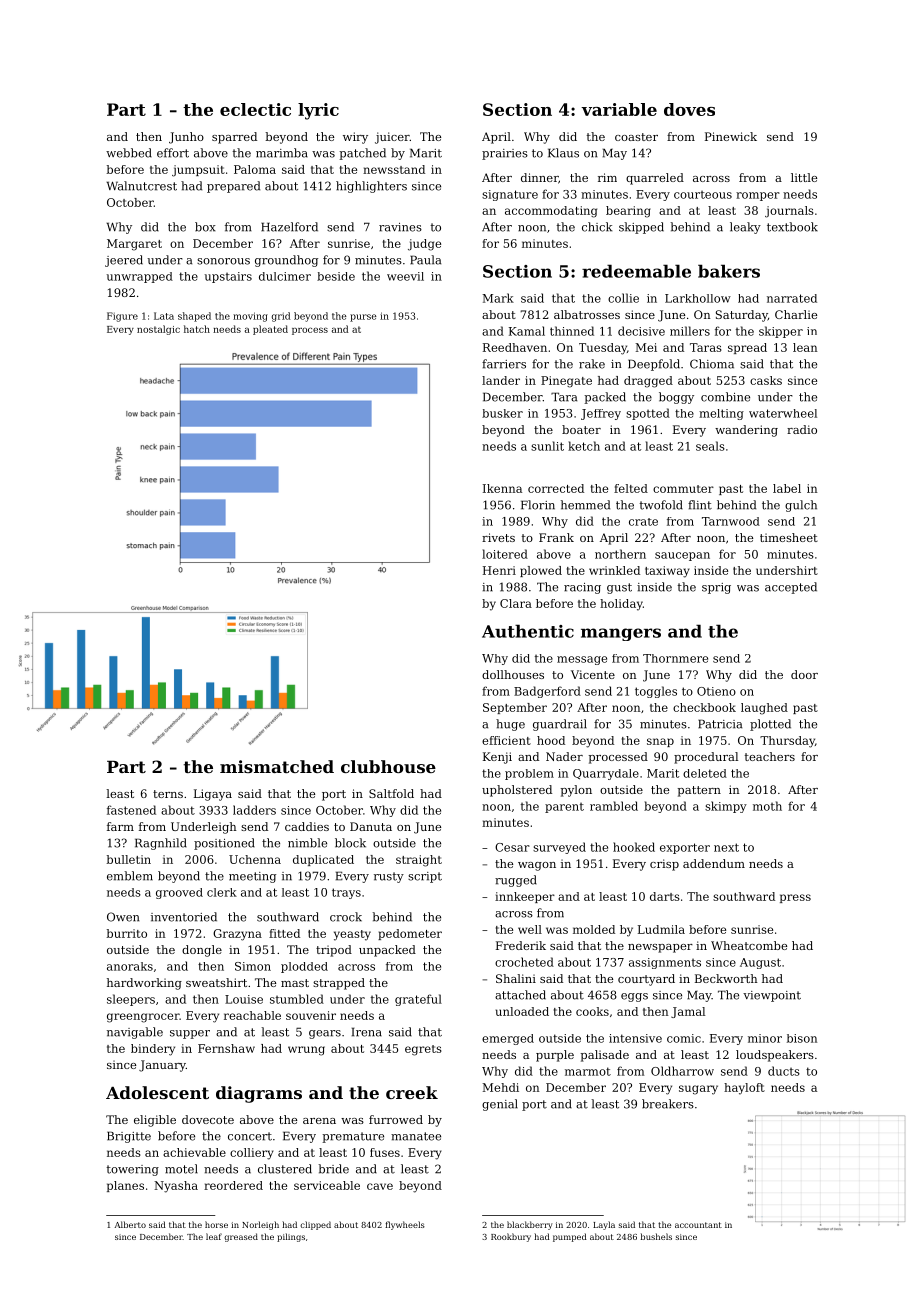  What do you see at coordinates (764, 709) in the page?
I see `laughed` at bounding box center [764, 709].
